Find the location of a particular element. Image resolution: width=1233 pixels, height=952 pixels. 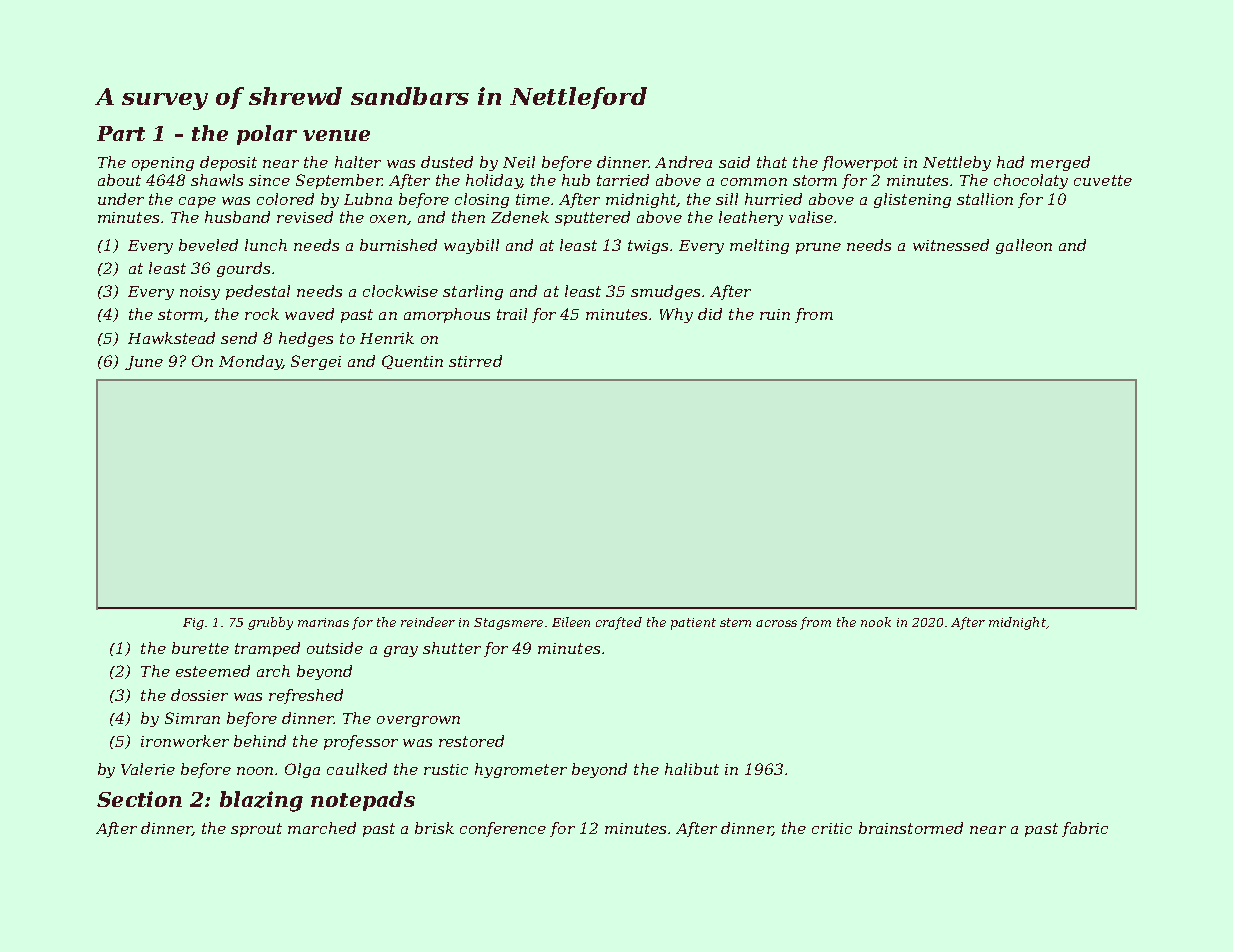

nook is located at coordinates (876, 622).
